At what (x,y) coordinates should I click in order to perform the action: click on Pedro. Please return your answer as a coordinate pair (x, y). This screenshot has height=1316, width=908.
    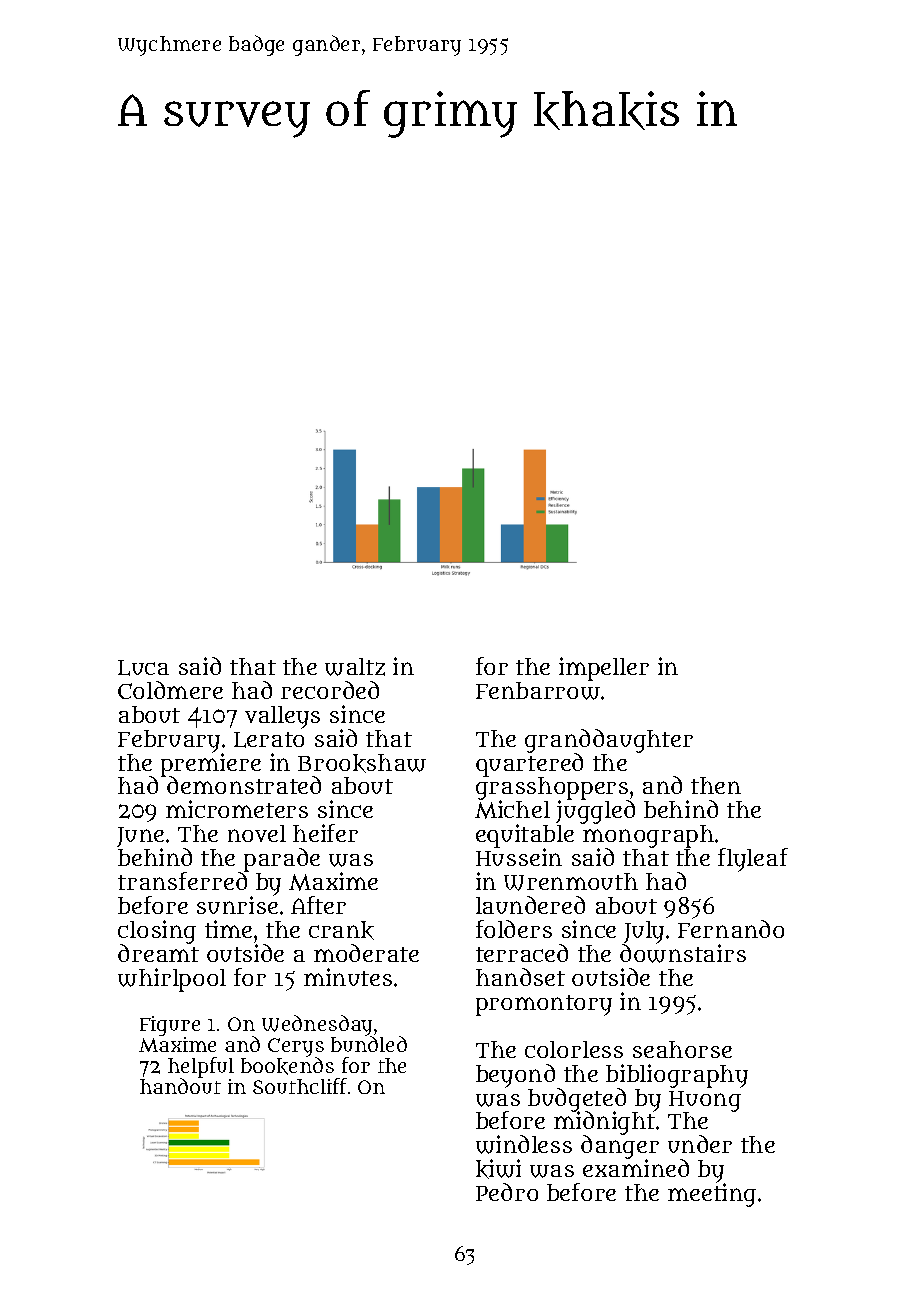
    Looking at the image, I should click on (507, 1192).
